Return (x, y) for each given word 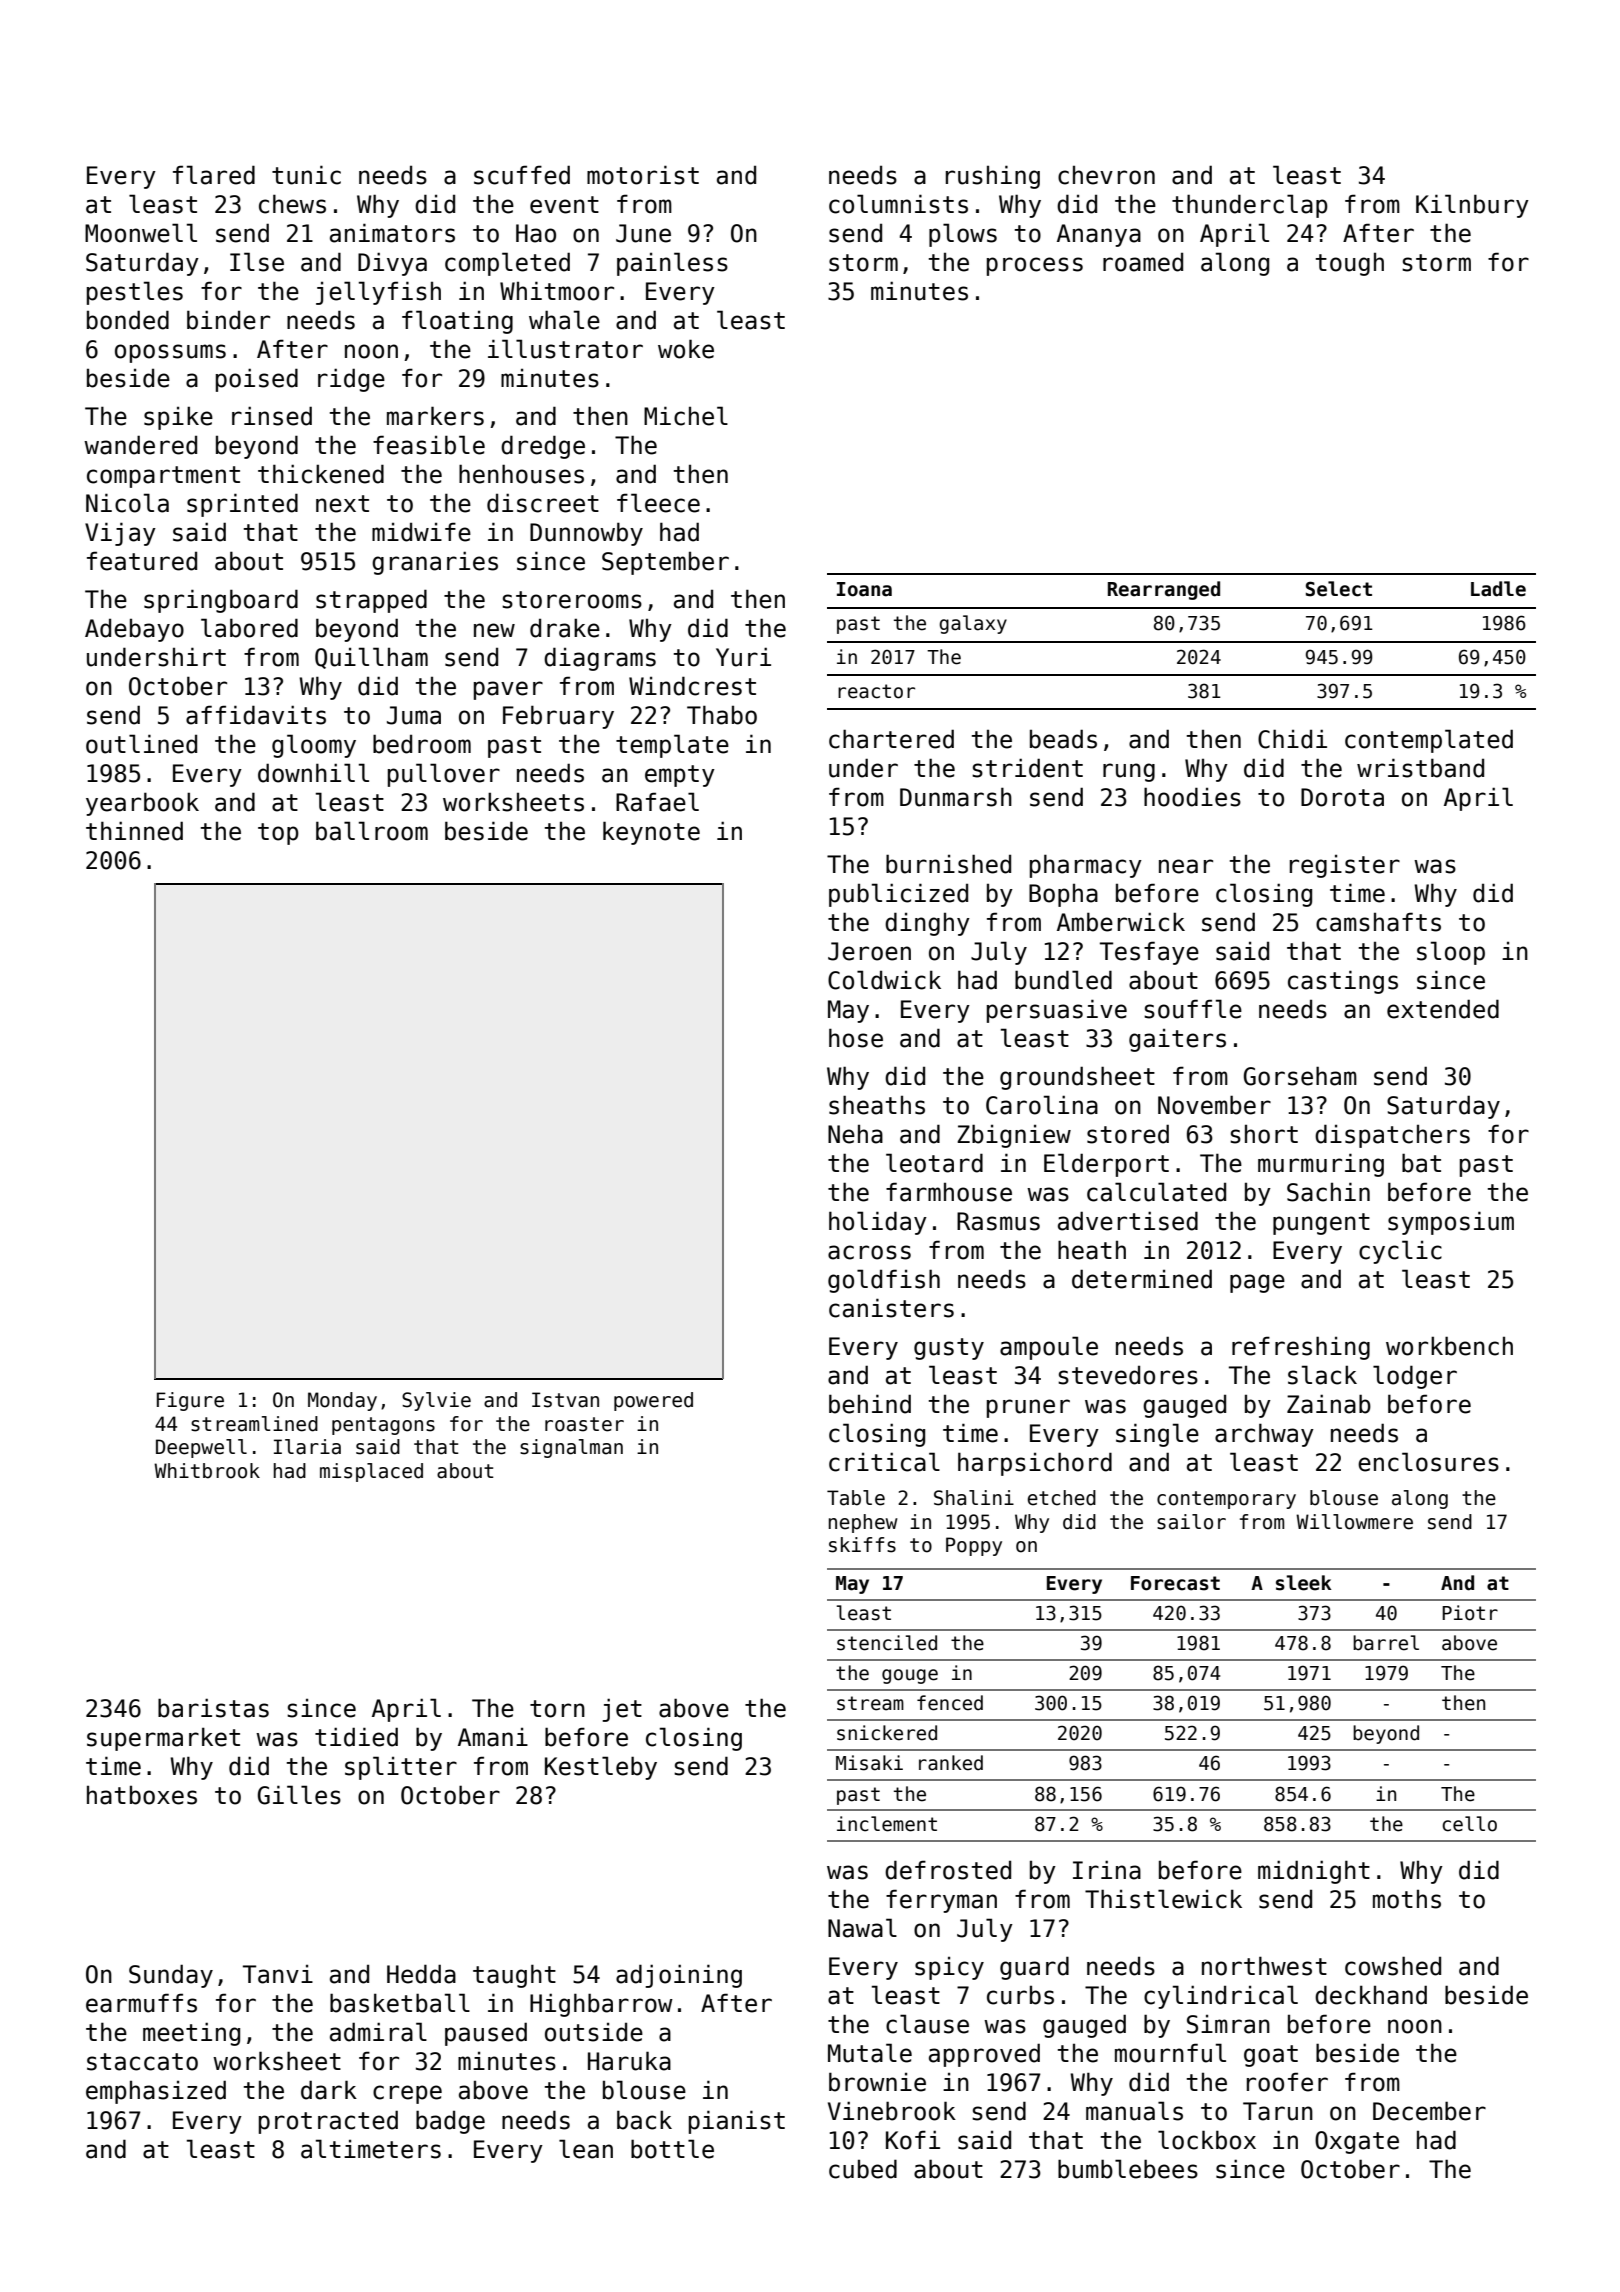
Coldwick (884, 980)
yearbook (142, 804)
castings (1343, 982)
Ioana (864, 589)
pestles (135, 293)
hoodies (1192, 797)
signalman (571, 1448)
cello (1469, 1824)
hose (856, 1038)
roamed (1143, 262)
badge (450, 2122)
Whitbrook (207, 1471)
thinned (134, 831)
